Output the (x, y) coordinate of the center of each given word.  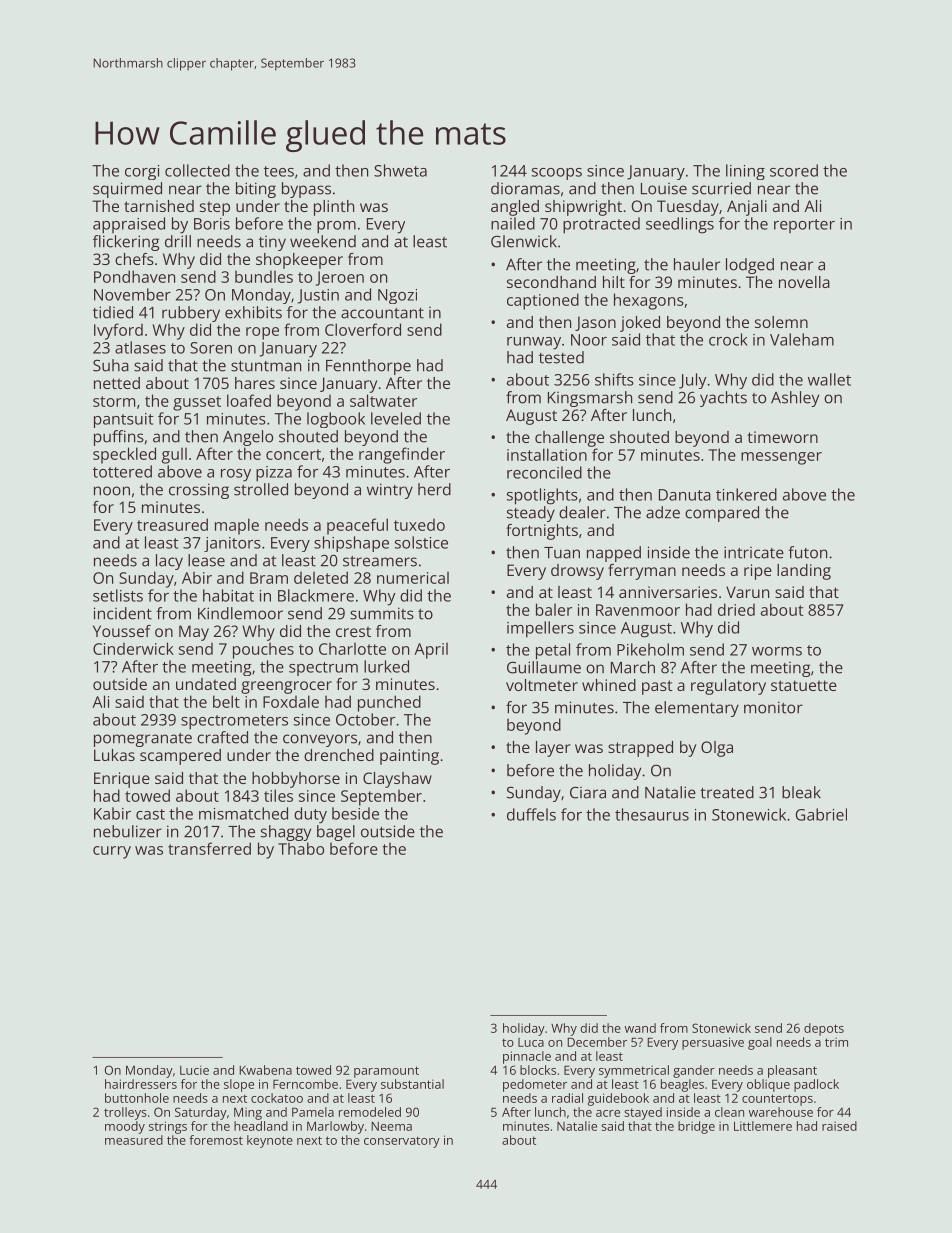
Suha (111, 365)
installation (547, 454)
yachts (723, 399)
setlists (118, 595)
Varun (747, 592)
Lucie (194, 1070)
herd (434, 489)
